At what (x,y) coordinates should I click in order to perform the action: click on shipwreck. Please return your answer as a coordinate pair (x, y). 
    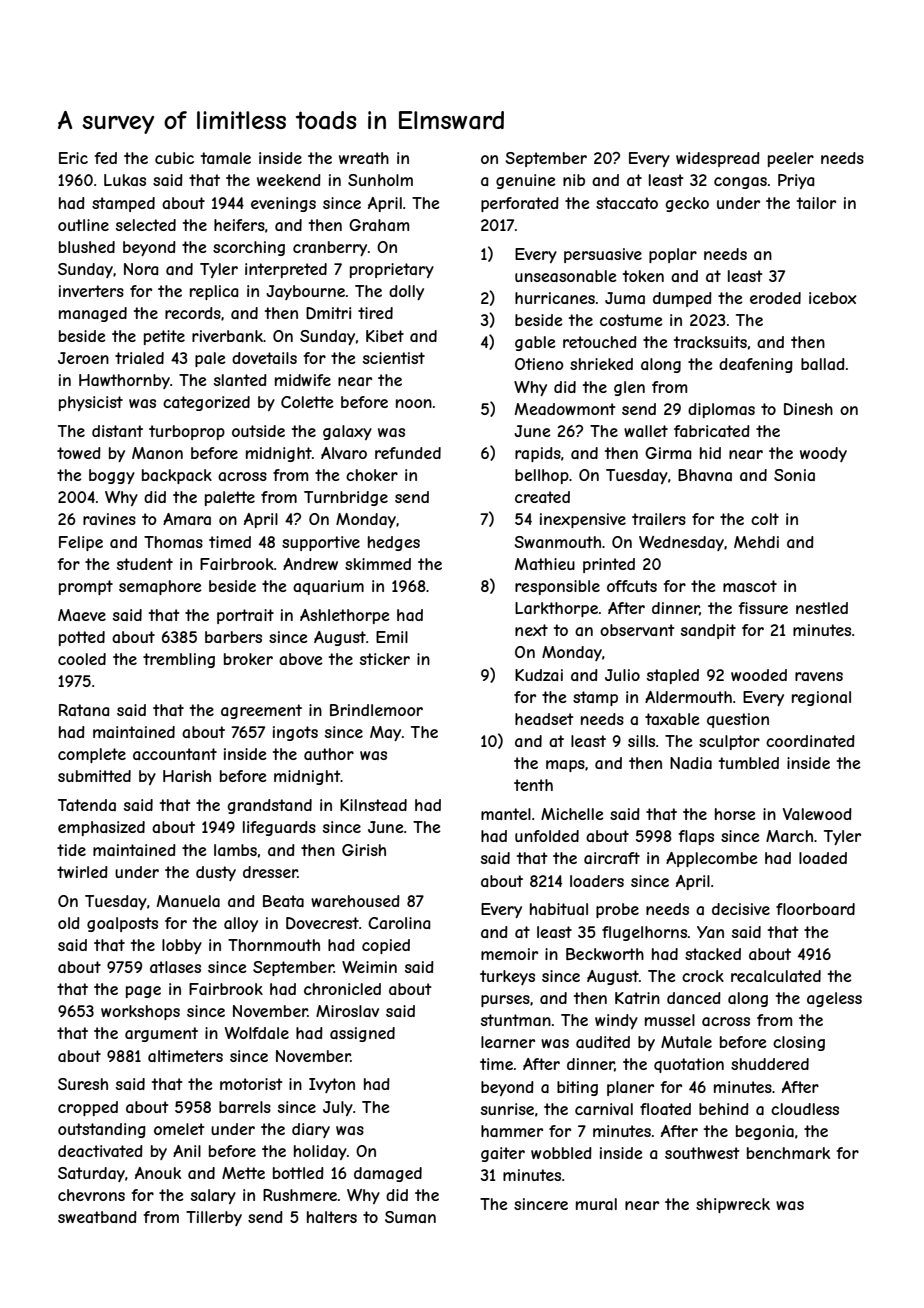
    Looking at the image, I should click on (733, 1205).
